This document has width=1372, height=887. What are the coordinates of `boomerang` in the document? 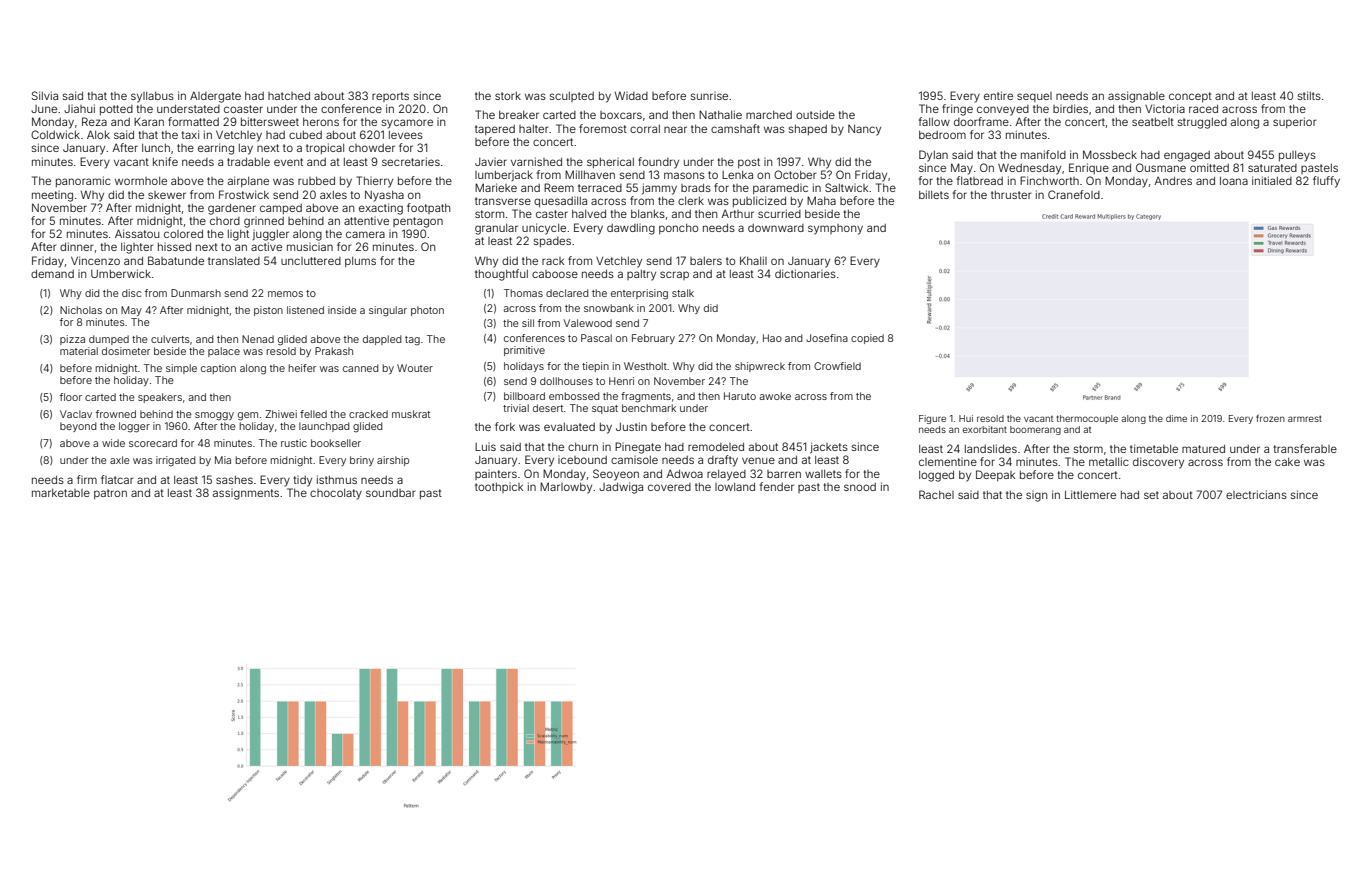 It's located at (1035, 430).
